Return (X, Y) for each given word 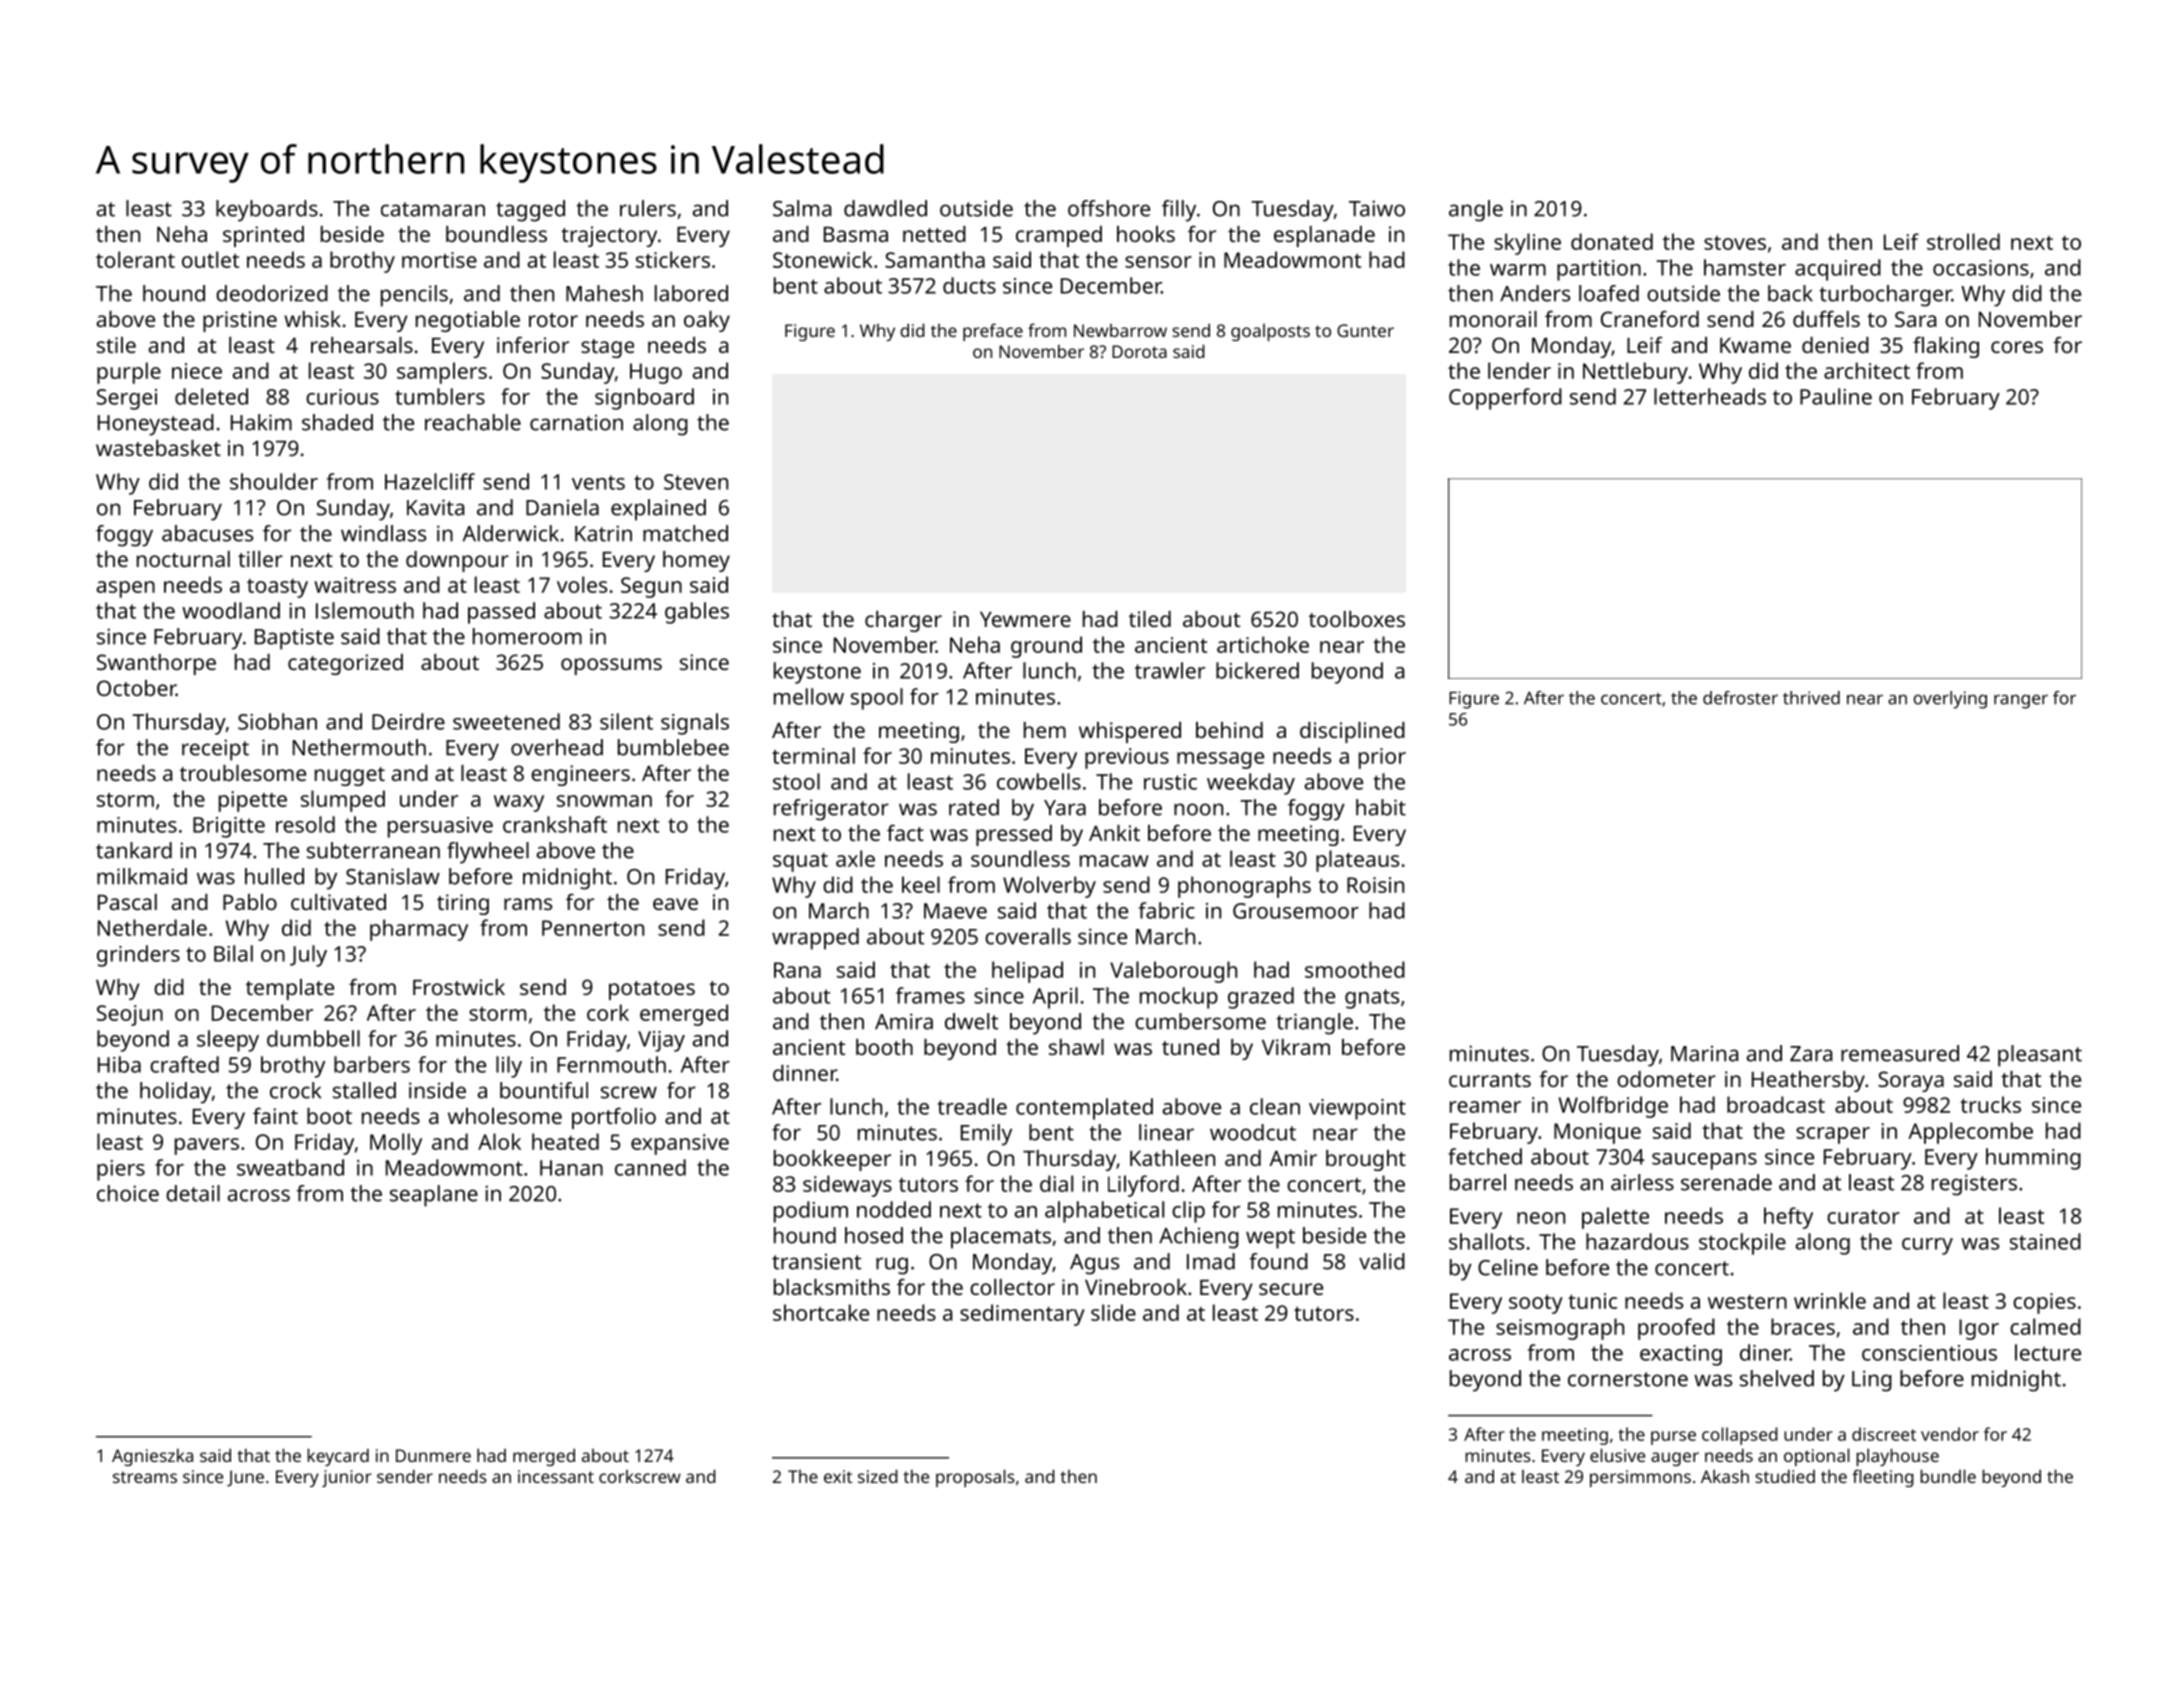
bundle (1948, 1476)
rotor (553, 320)
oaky (707, 321)
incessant (556, 1476)
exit (838, 1476)
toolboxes (1357, 619)
